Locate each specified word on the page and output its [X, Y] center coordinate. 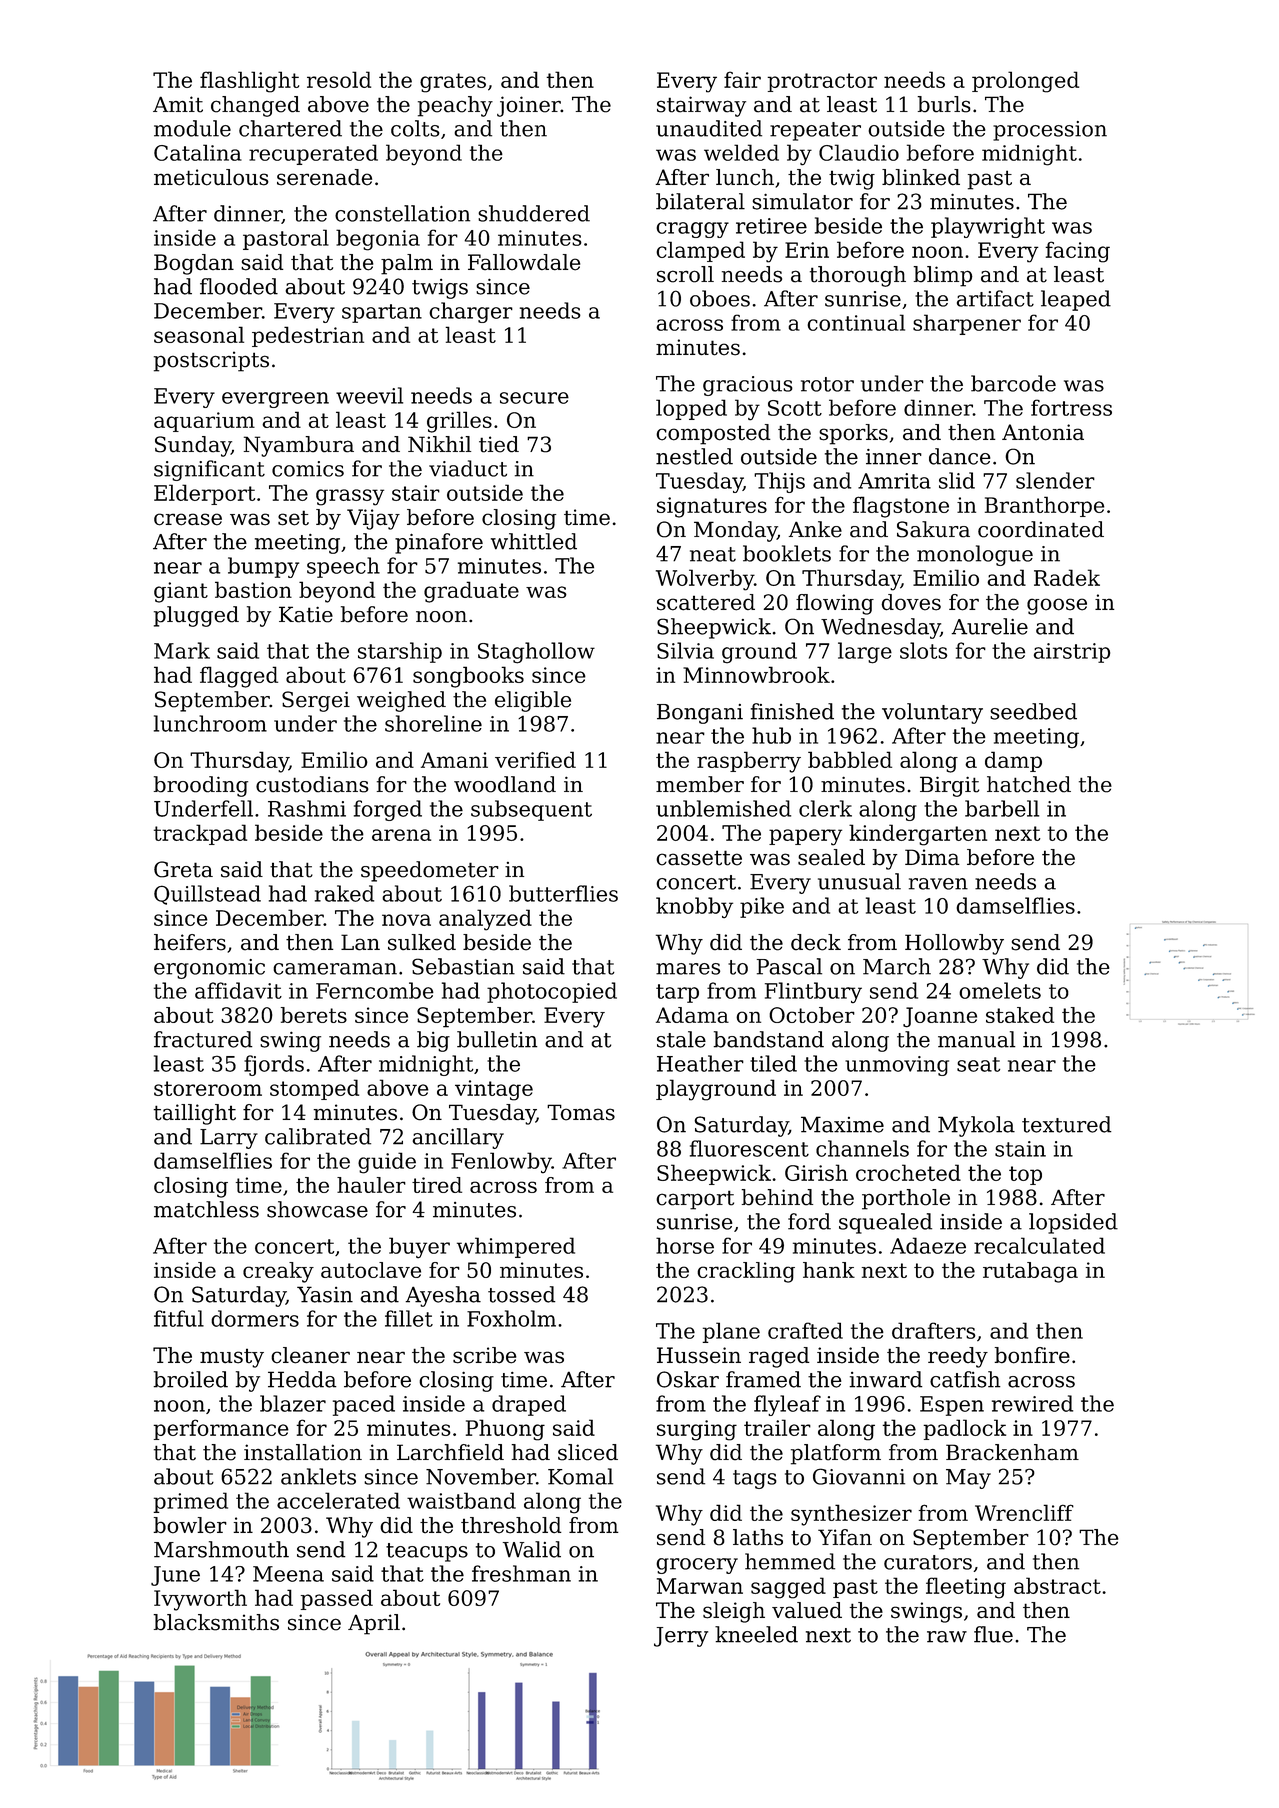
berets [314, 1015]
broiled [190, 1379]
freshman [521, 1573]
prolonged [1025, 82]
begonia [378, 240]
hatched [1029, 784]
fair [742, 79]
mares [688, 969]
